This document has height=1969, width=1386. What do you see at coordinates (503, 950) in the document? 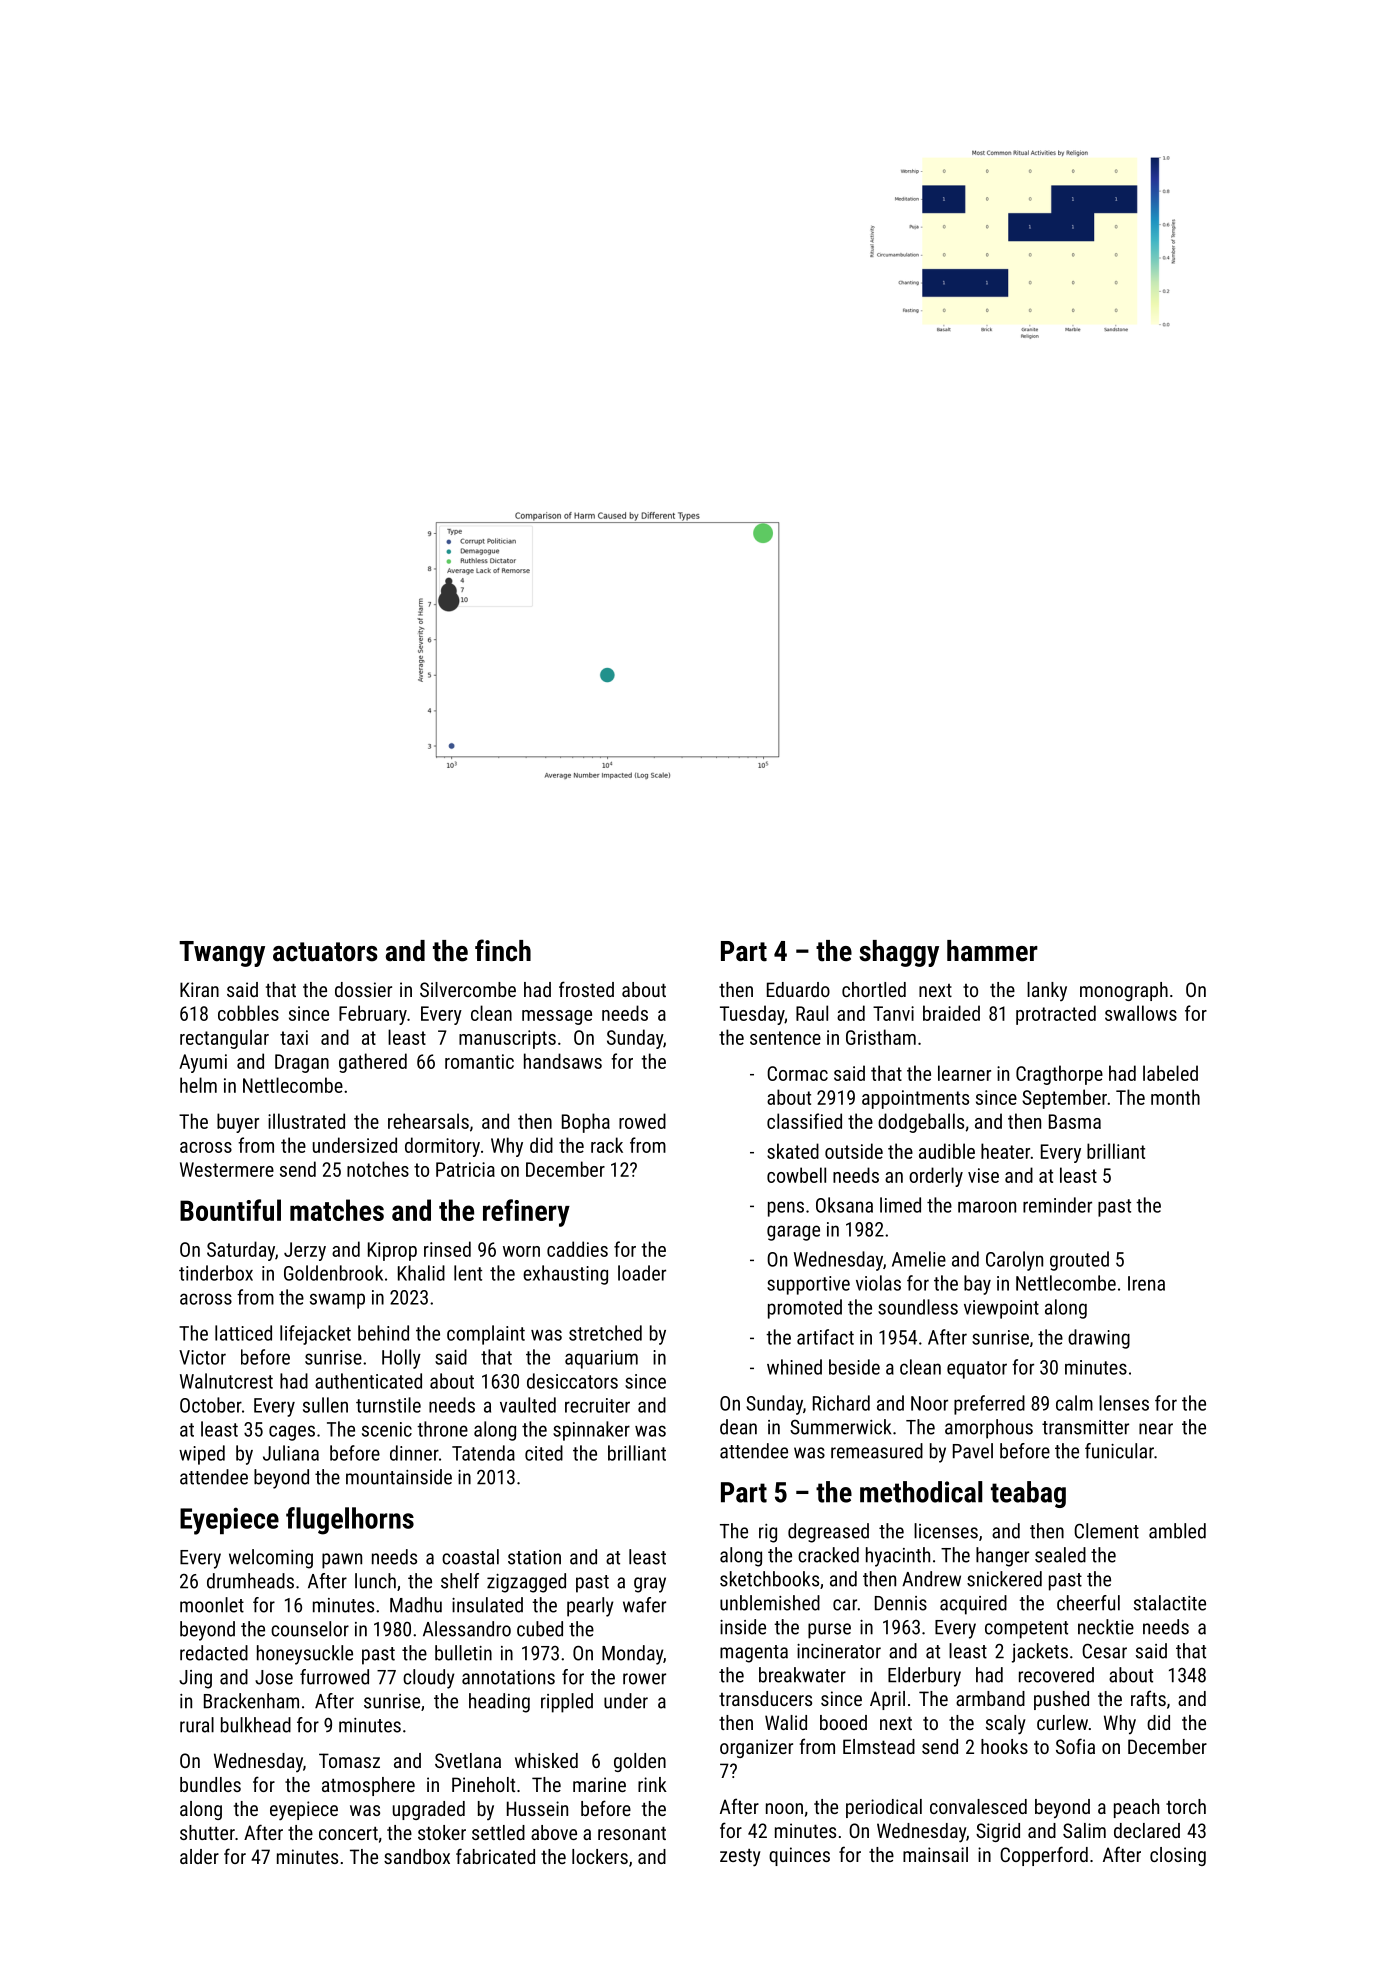
I see `finch` at bounding box center [503, 950].
